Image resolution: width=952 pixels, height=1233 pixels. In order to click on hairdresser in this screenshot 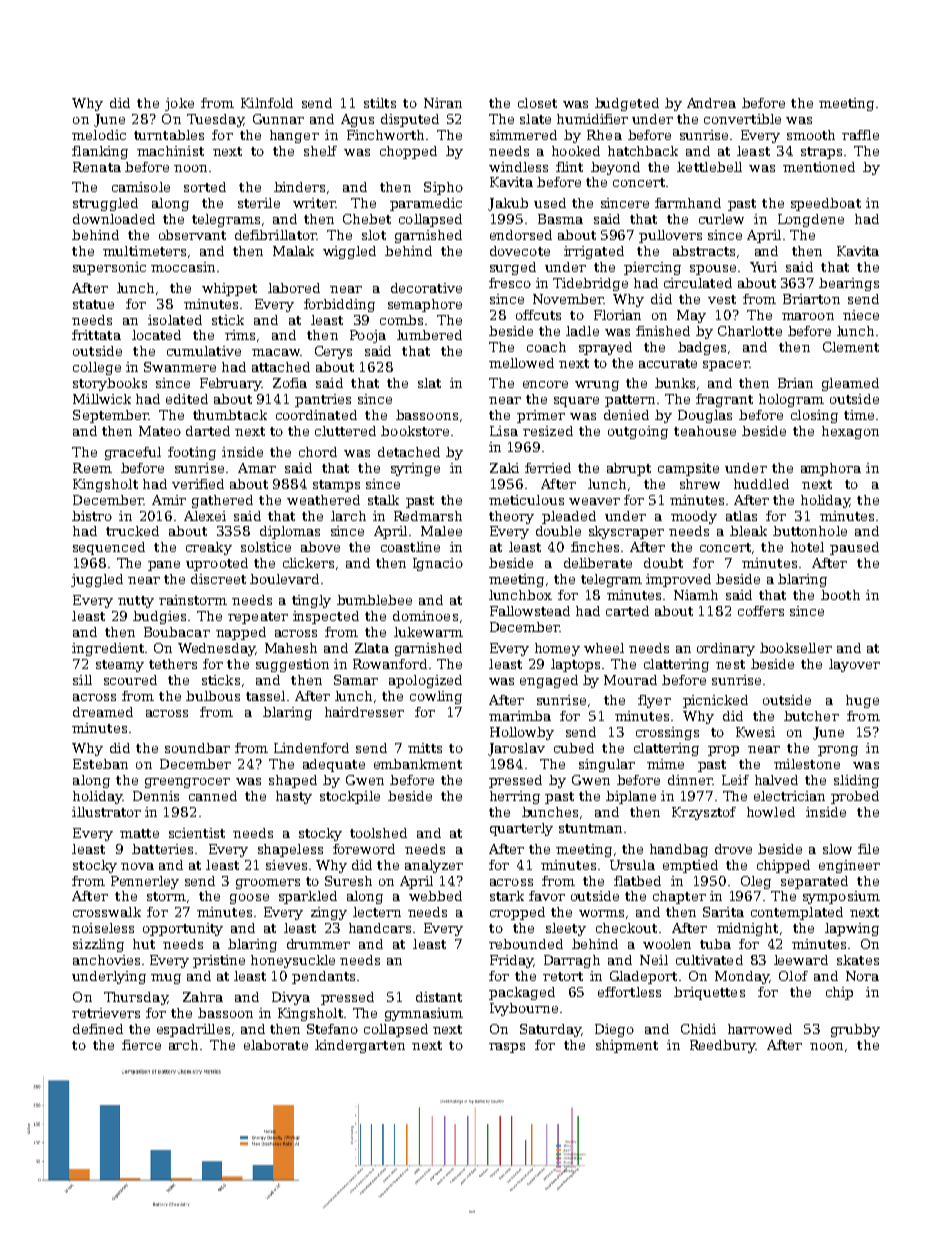, I will do `click(364, 712)`.
